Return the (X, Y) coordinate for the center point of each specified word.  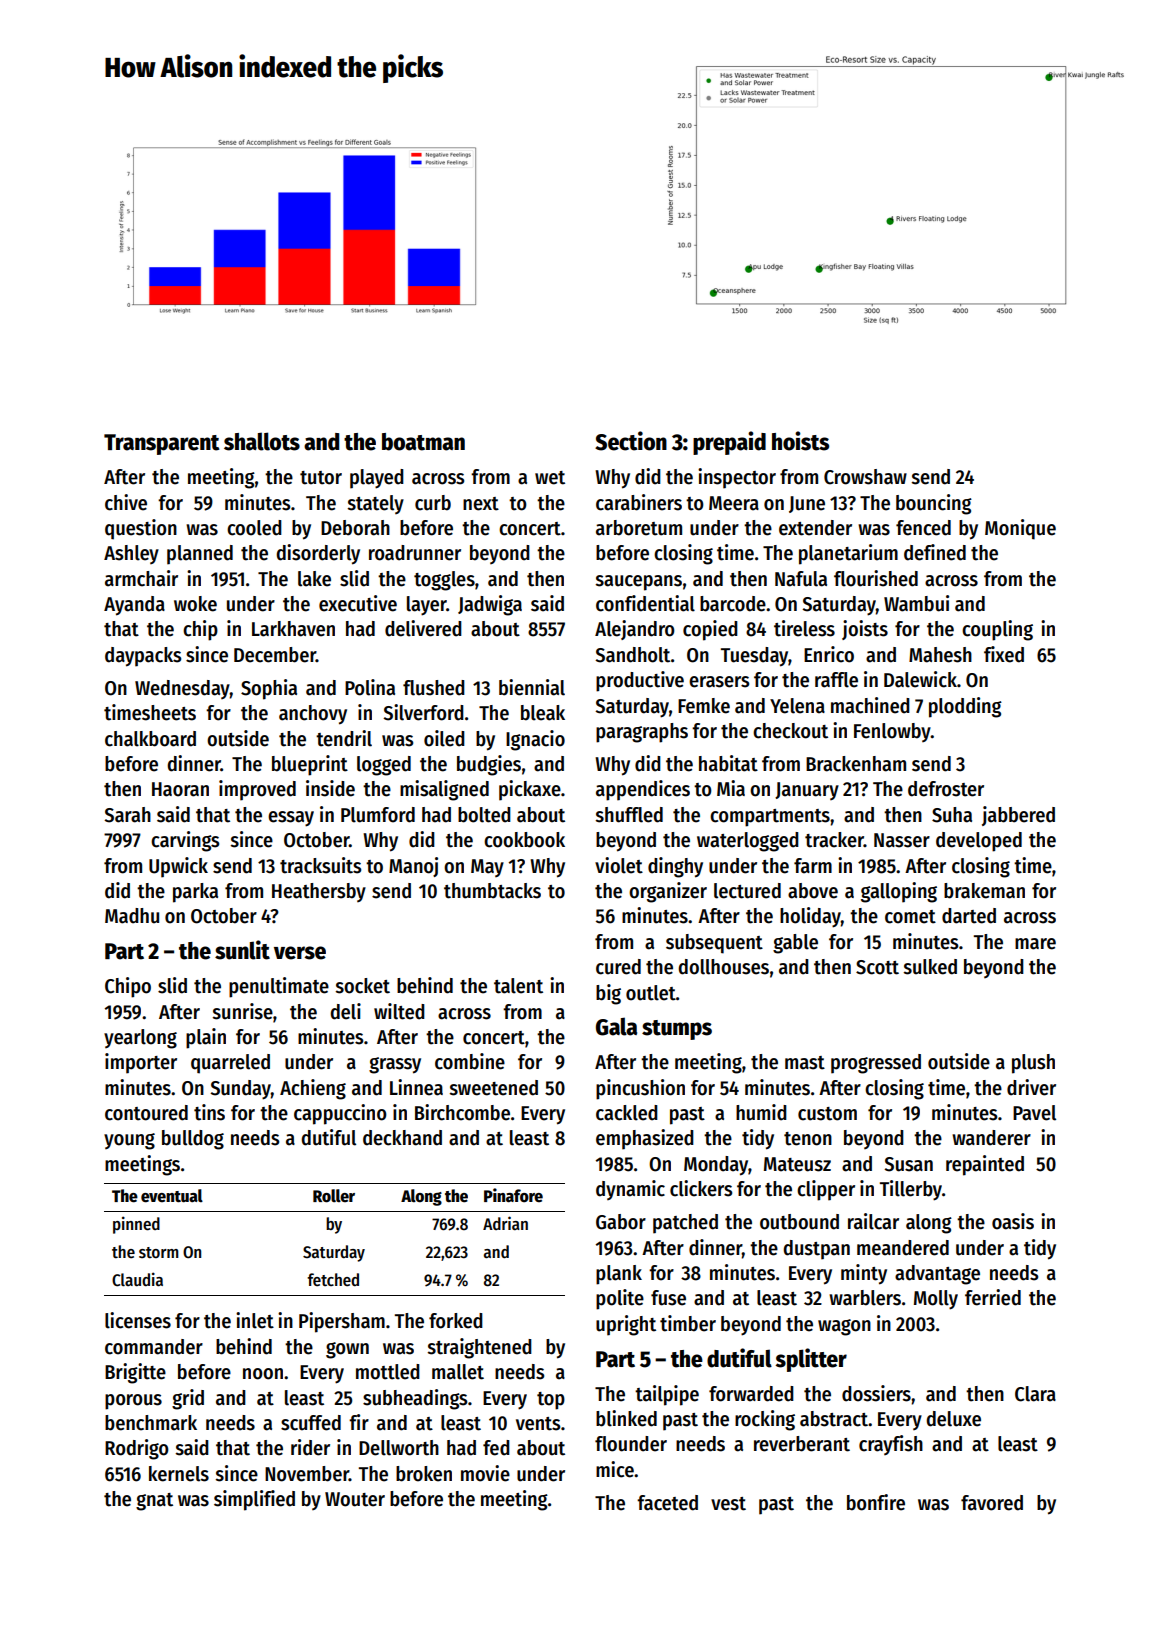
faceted (667, 1503)
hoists (800, 441)
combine (470, 1061)
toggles (444, 581)
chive (126, 502)
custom (827, 1114)
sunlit (242, 950)
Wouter (355, 1499)
